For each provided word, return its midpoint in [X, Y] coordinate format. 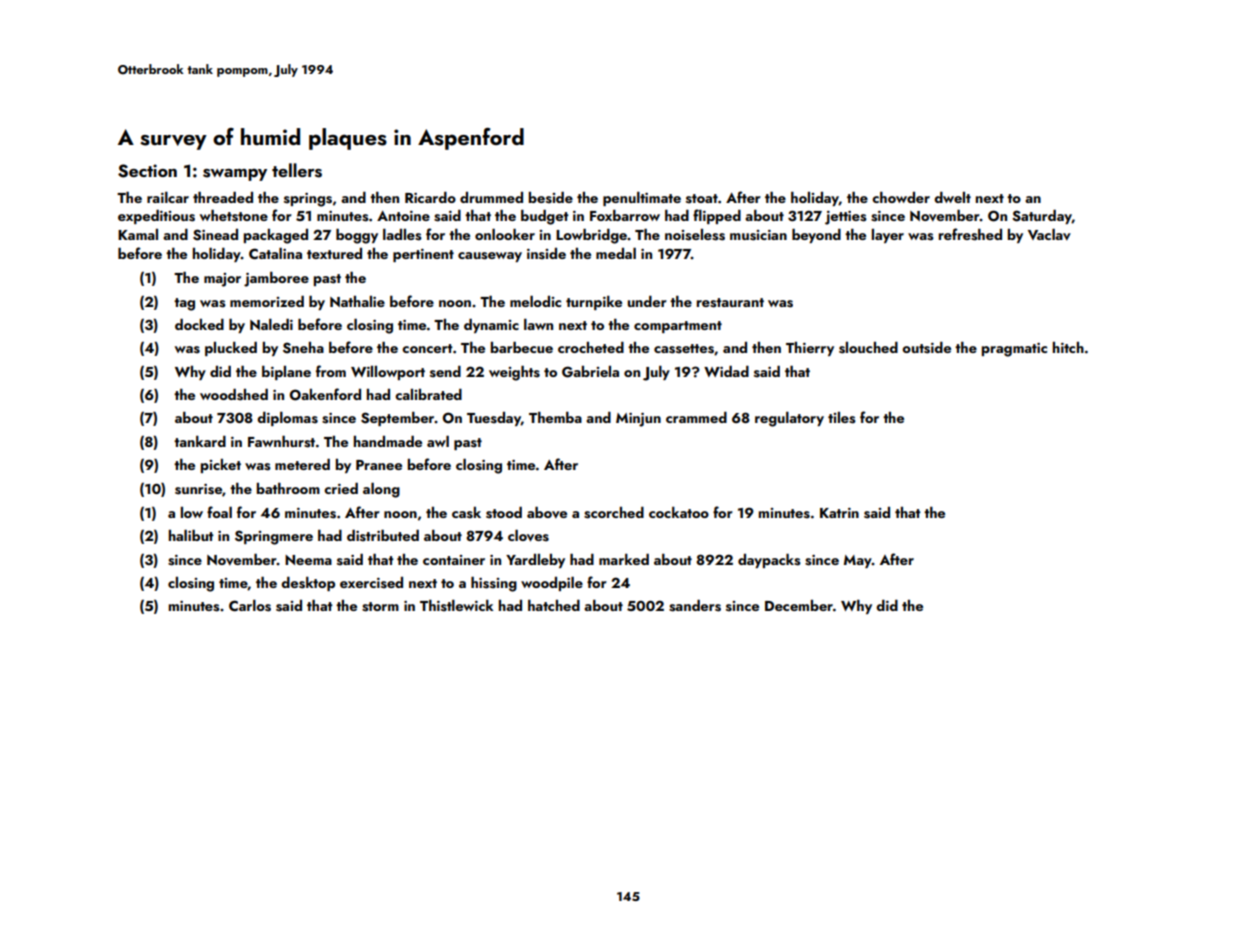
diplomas [287, 419]
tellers [297, 170]
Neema [308, 560]
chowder [901, 197]
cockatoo [679, 512]
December [799, 605]
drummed [491, 197]
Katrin [839, 513]
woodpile [552, 584]
